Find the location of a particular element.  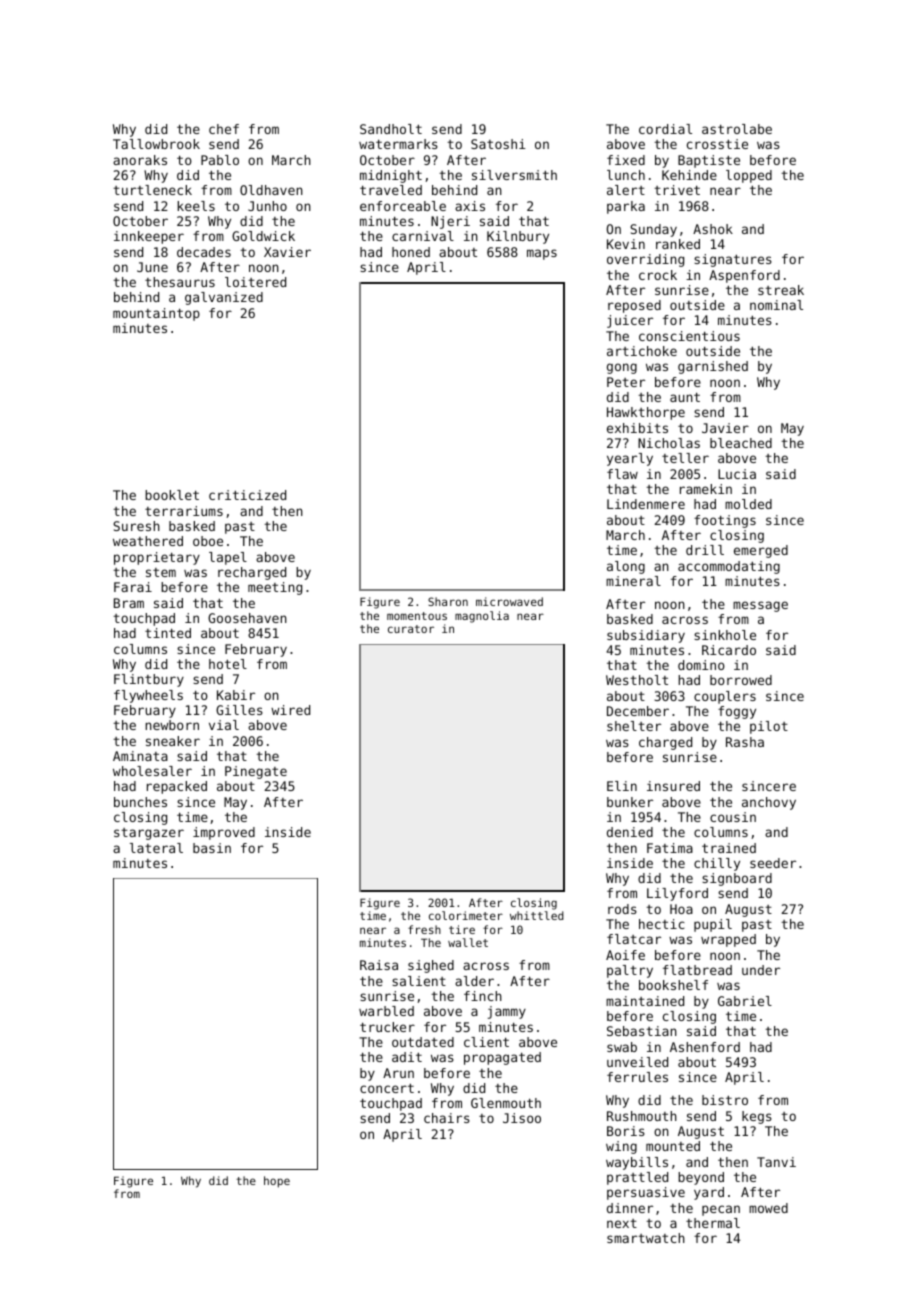

lateral is located at coordinates (156, 848).
